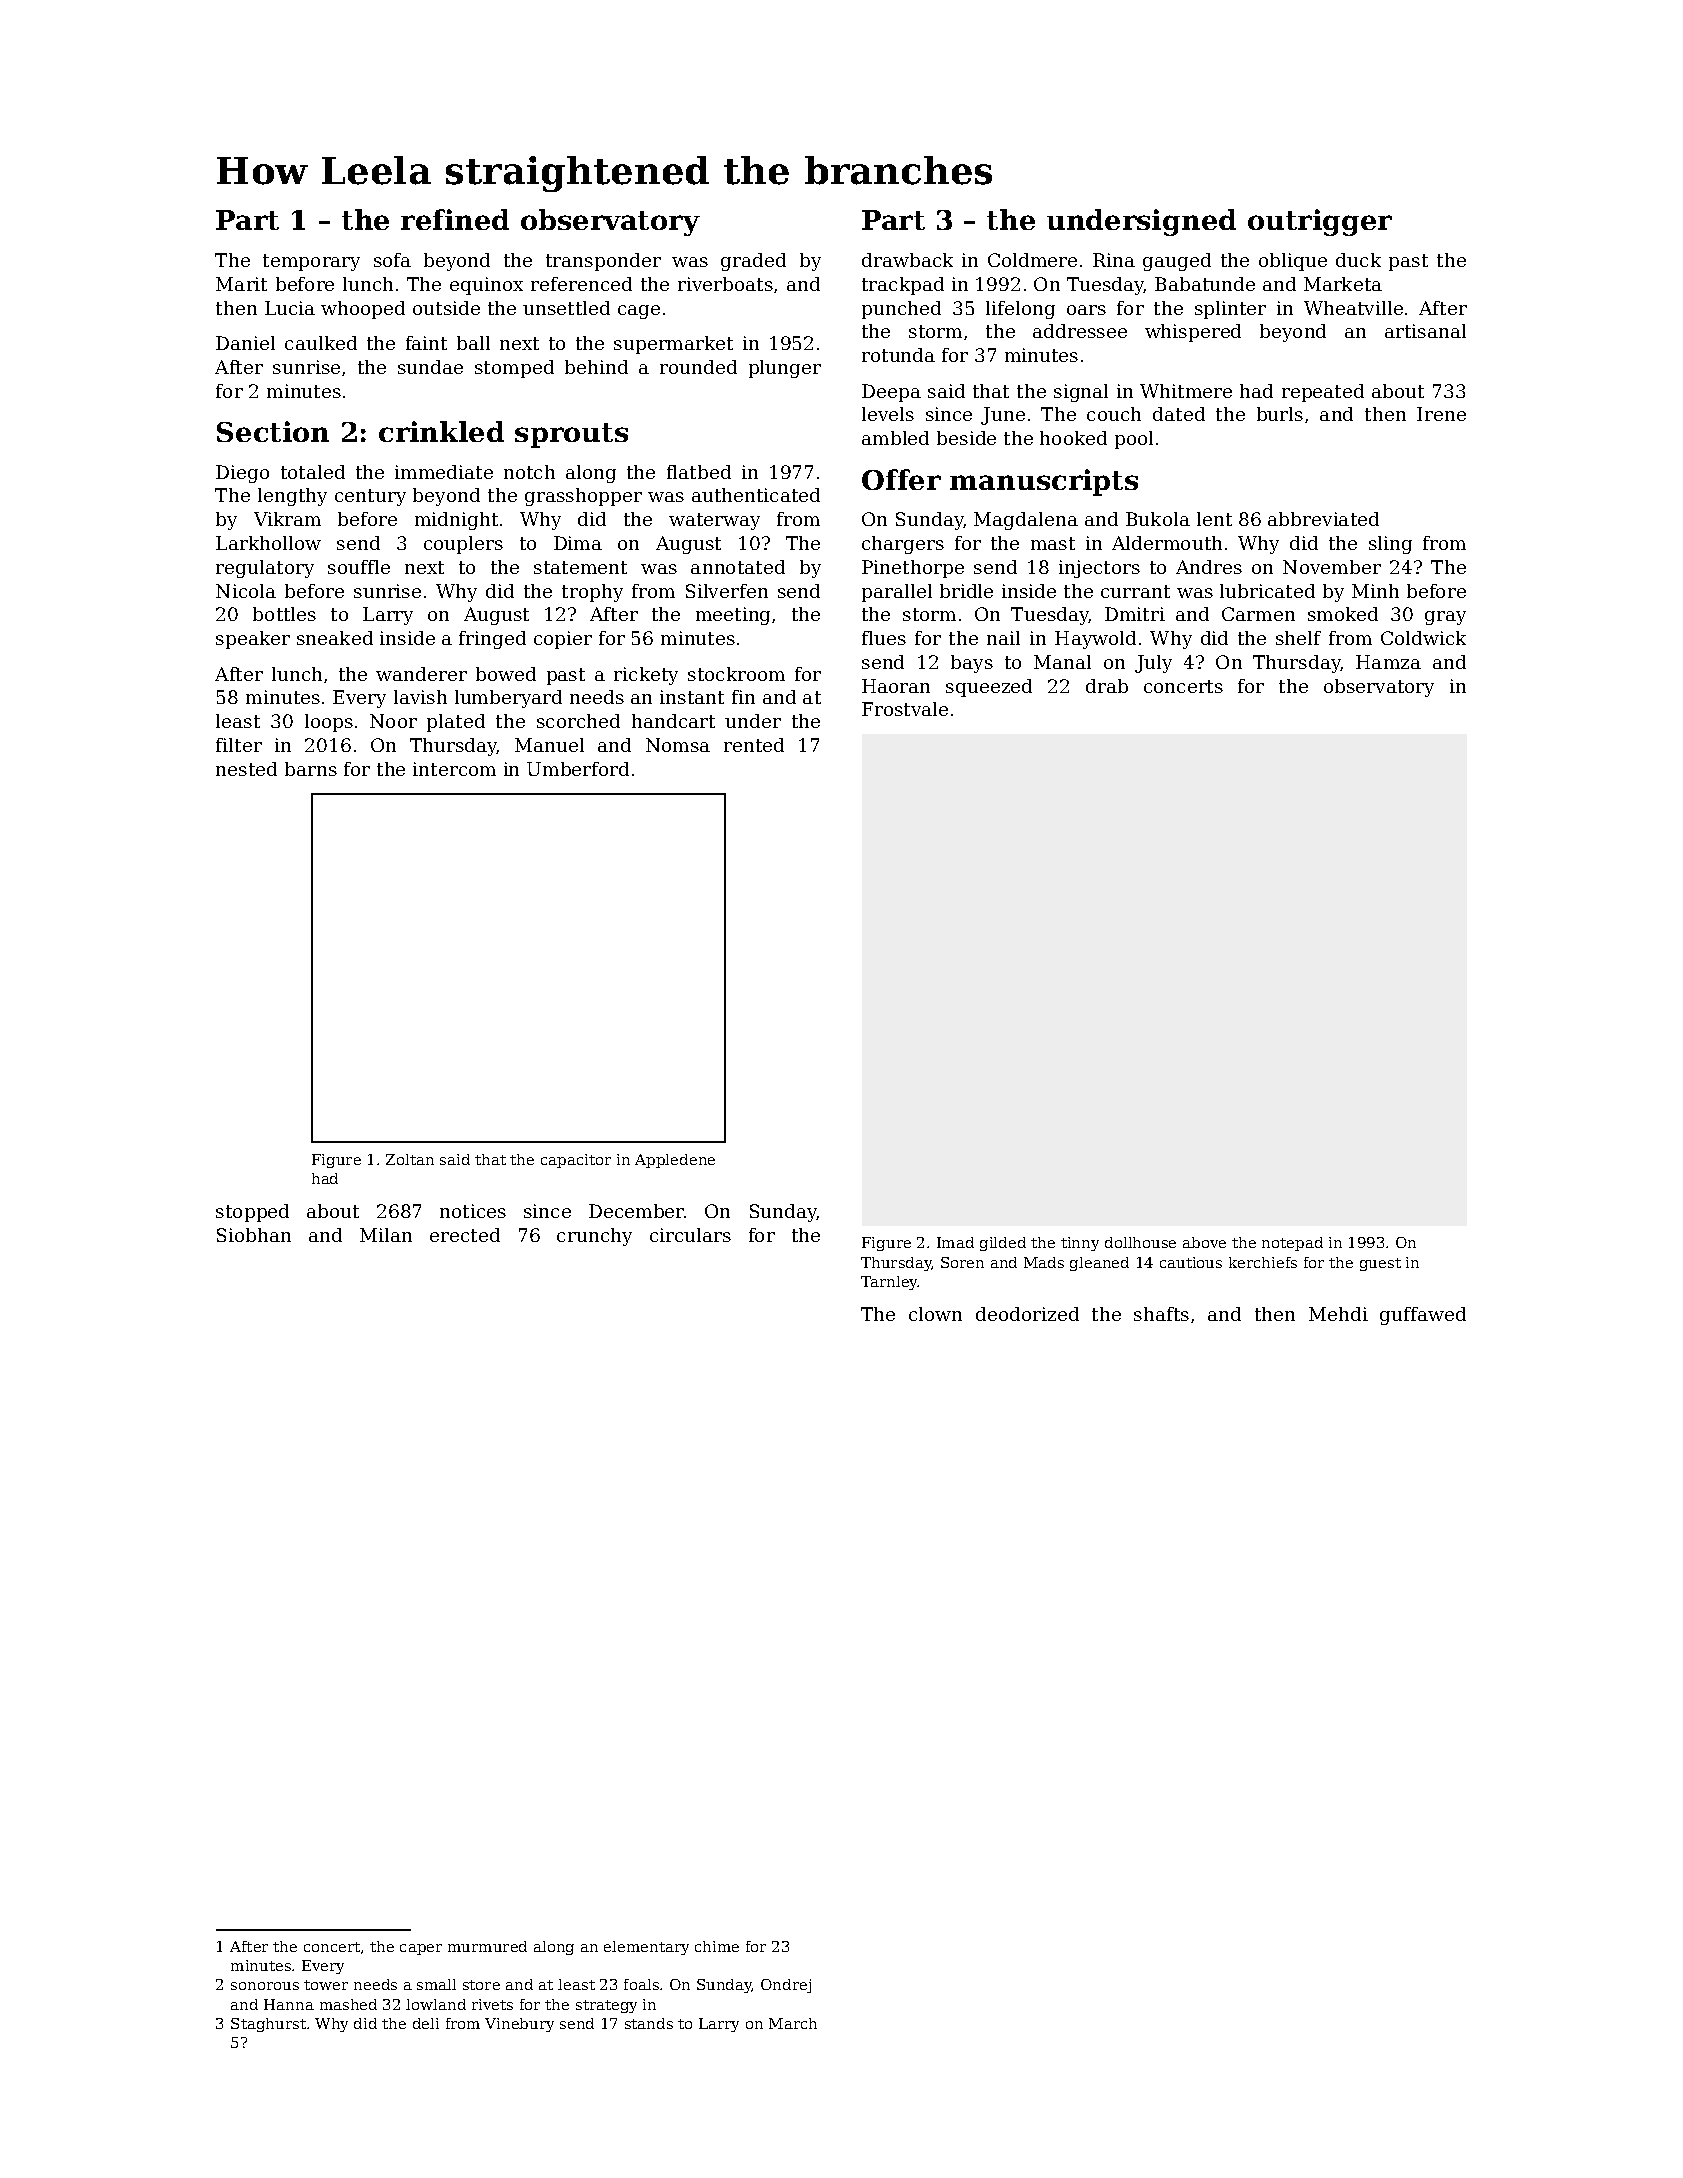 The width and height of the document is (1683, 2178). What do you see at coordinates (793, 2023) in the document?
I see `March` at bounding box center [793, 2023].
